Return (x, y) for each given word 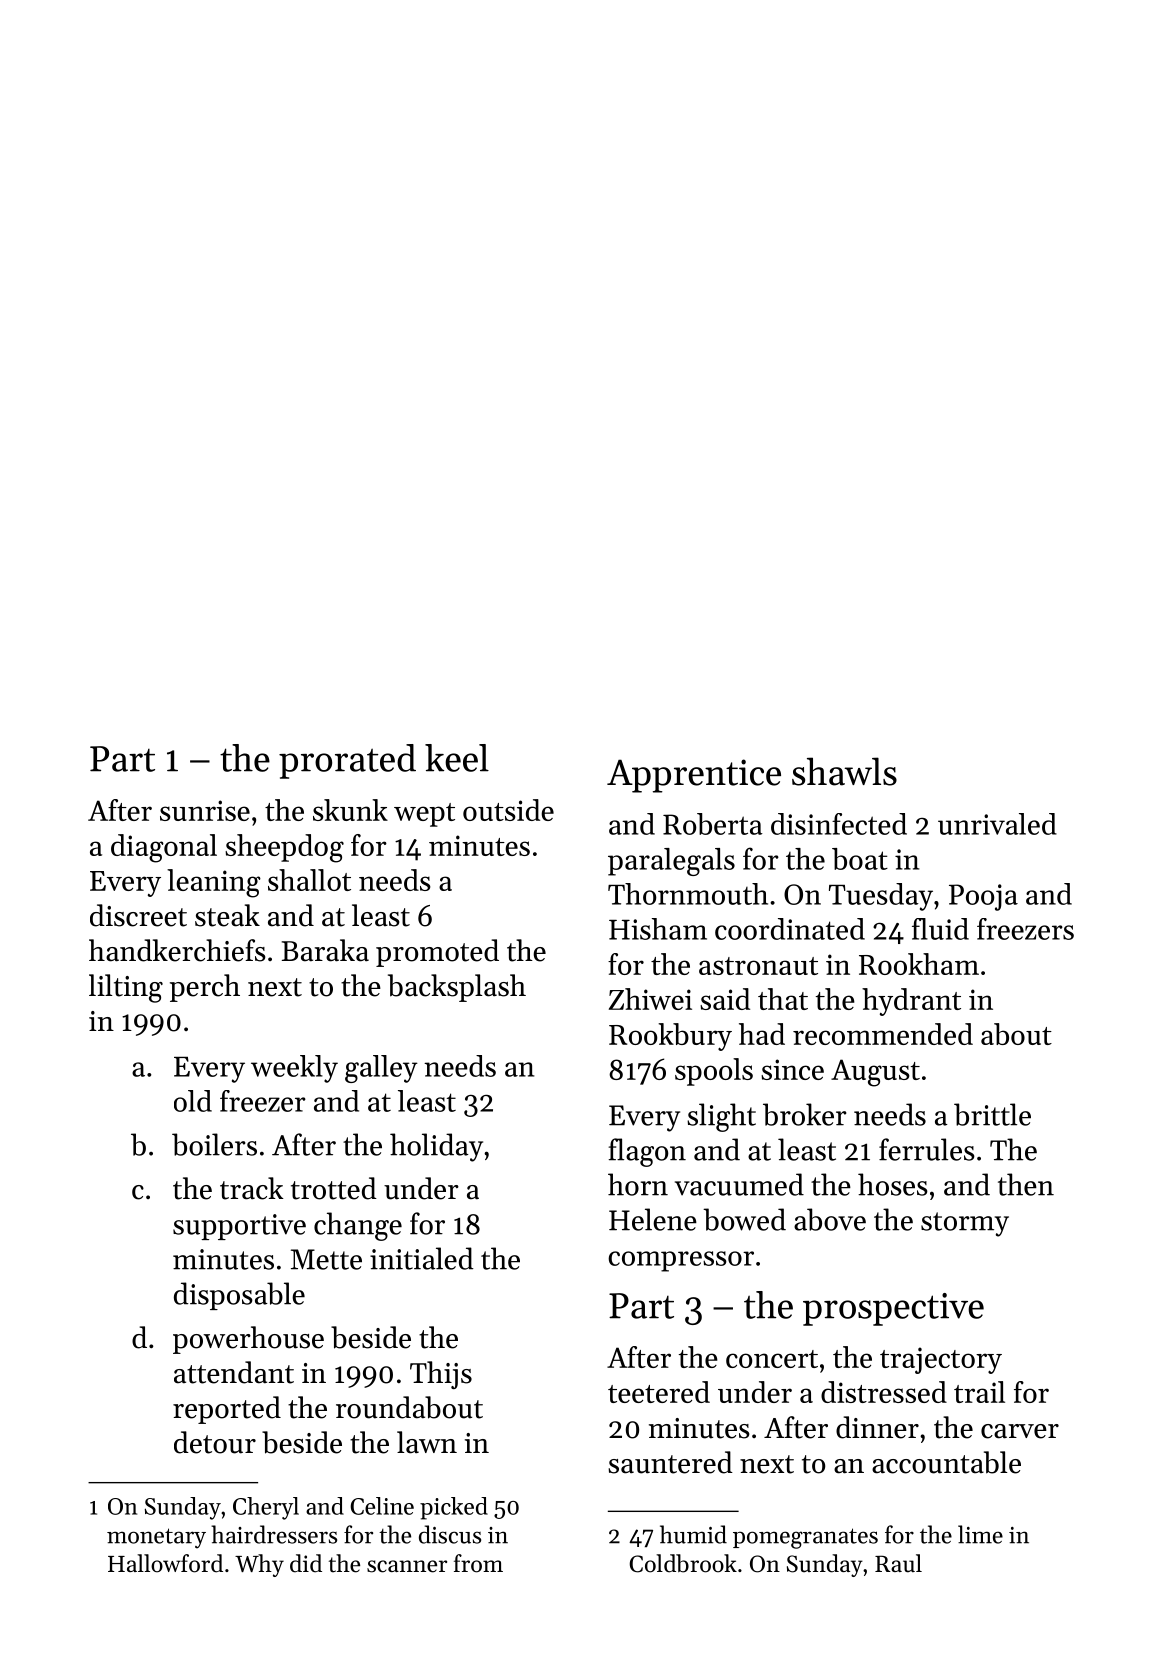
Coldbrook (683, 1563)
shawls (844, 771)
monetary (156, 1538)
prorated (347, 761)
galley (381, 1069)
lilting (126, 988)
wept (424, 815)
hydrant (911, 1002)
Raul (898, 1563)
